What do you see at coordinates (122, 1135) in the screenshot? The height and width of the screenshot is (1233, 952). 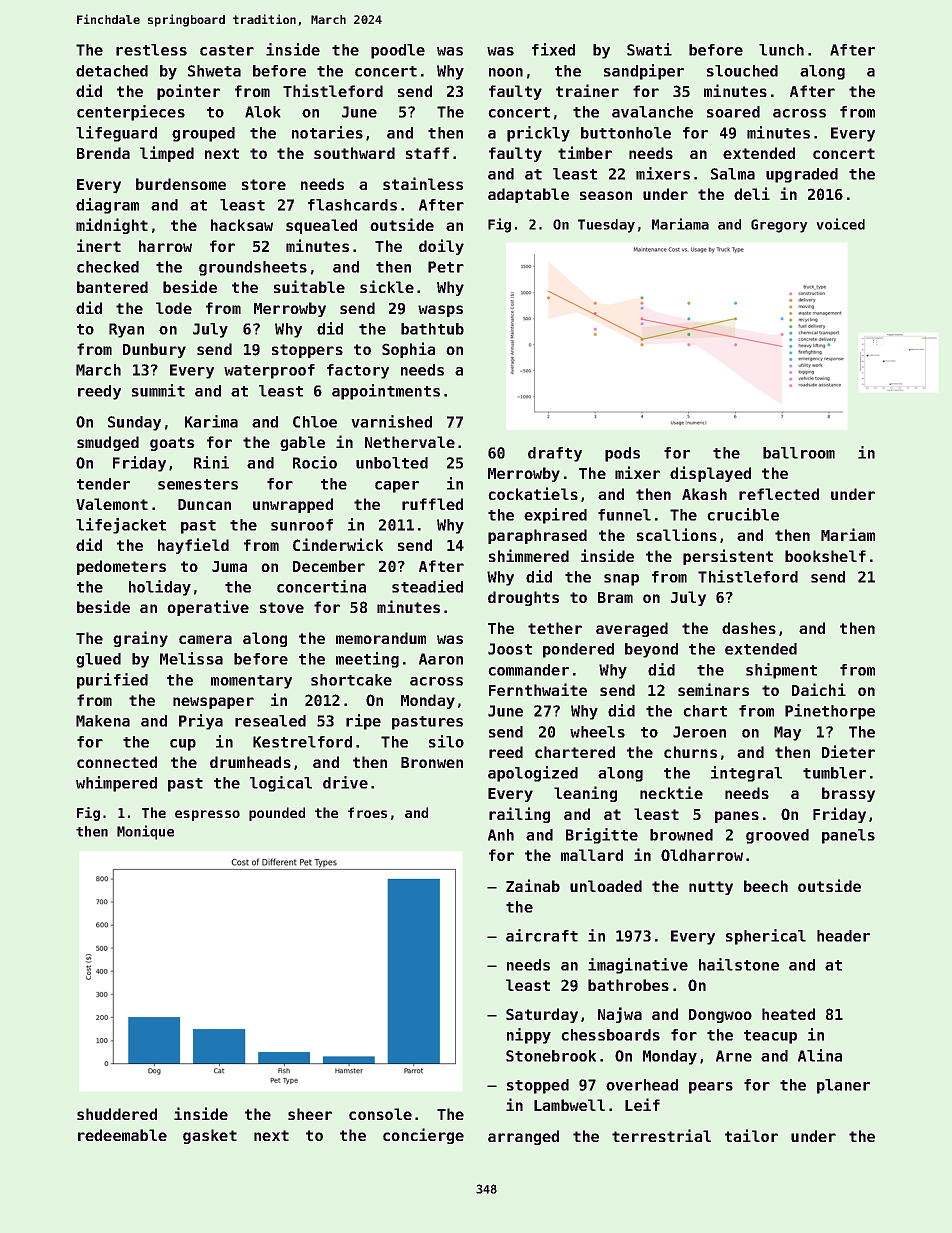 I see `redeemable` at bounding box center [122, 1135].
